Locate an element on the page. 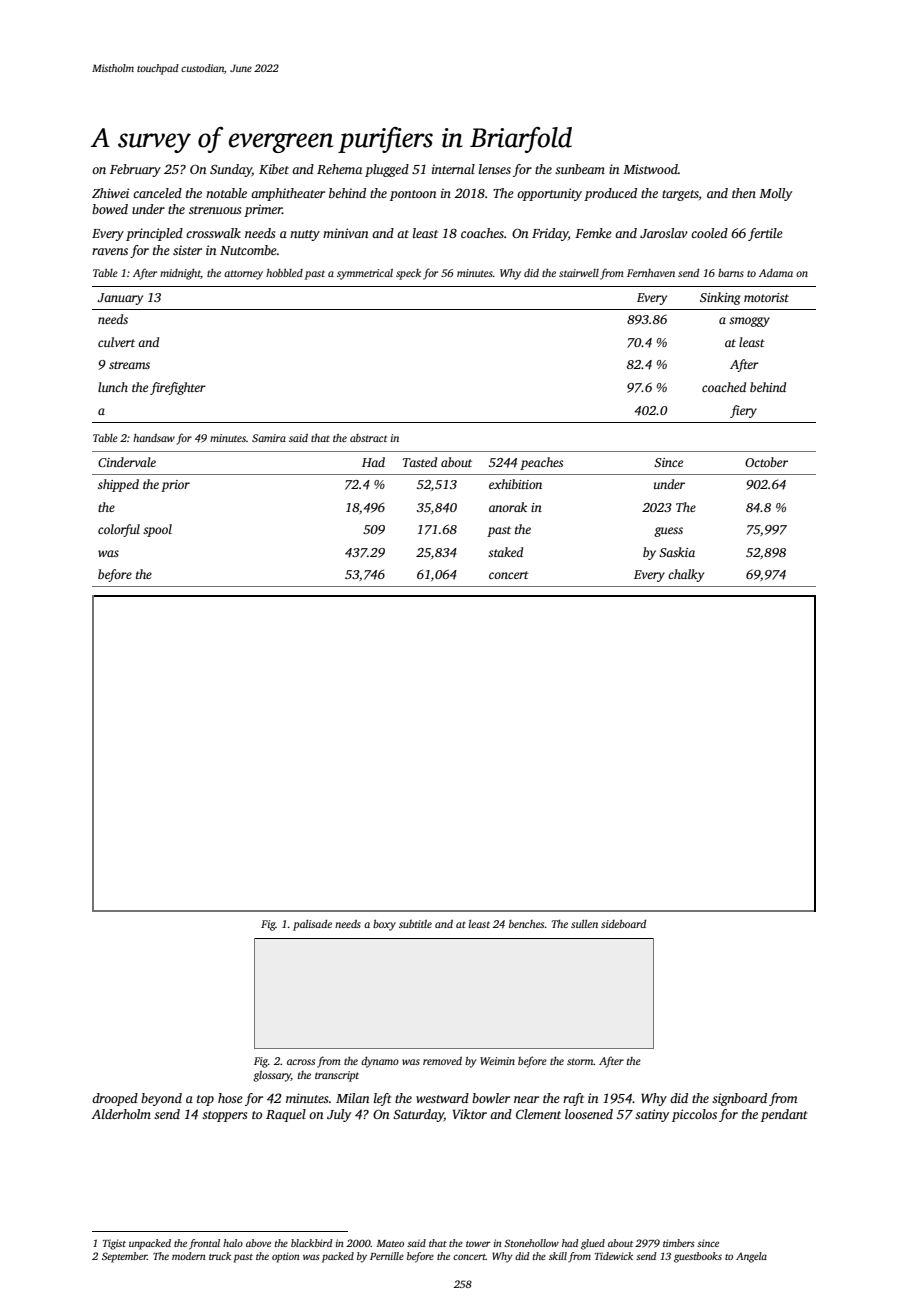 Image resolution: width=908 pixels, height=1316 pixels. Sunday is located at coordinates (231, 170).
